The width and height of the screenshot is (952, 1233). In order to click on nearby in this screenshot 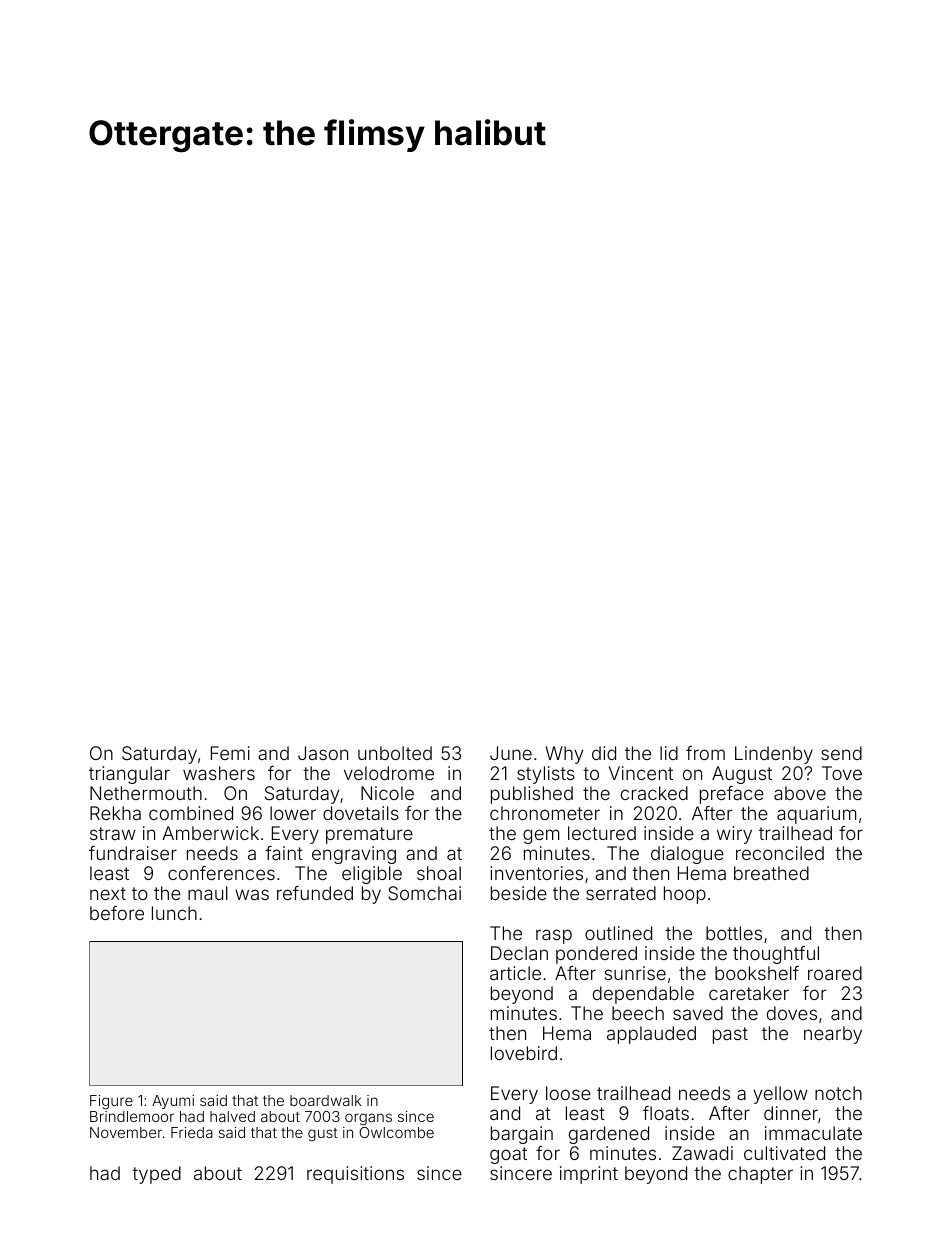, I will do `click(833, 1035)`.
